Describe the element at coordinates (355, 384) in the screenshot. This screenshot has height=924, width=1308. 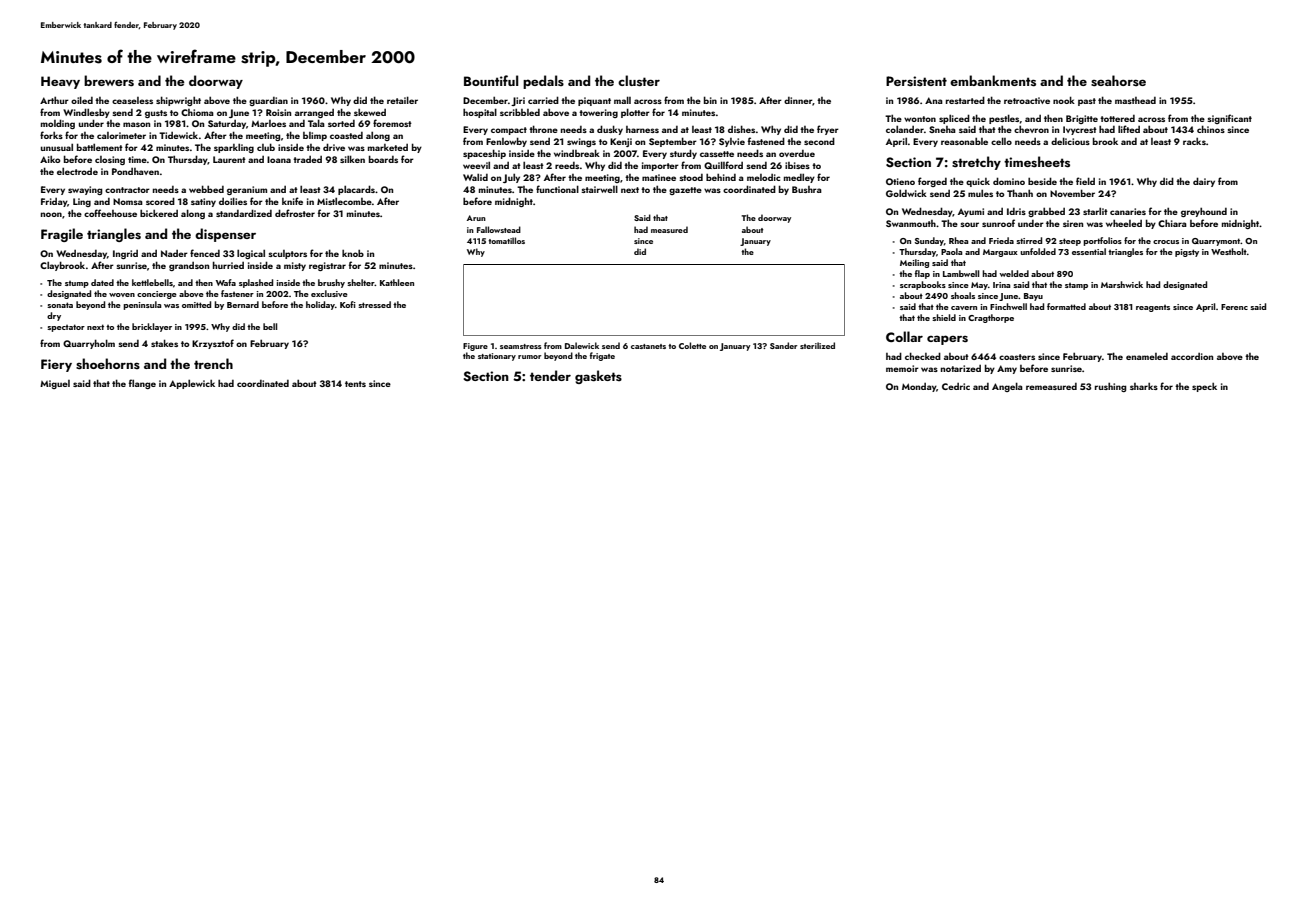
I see `tents` at that location.
